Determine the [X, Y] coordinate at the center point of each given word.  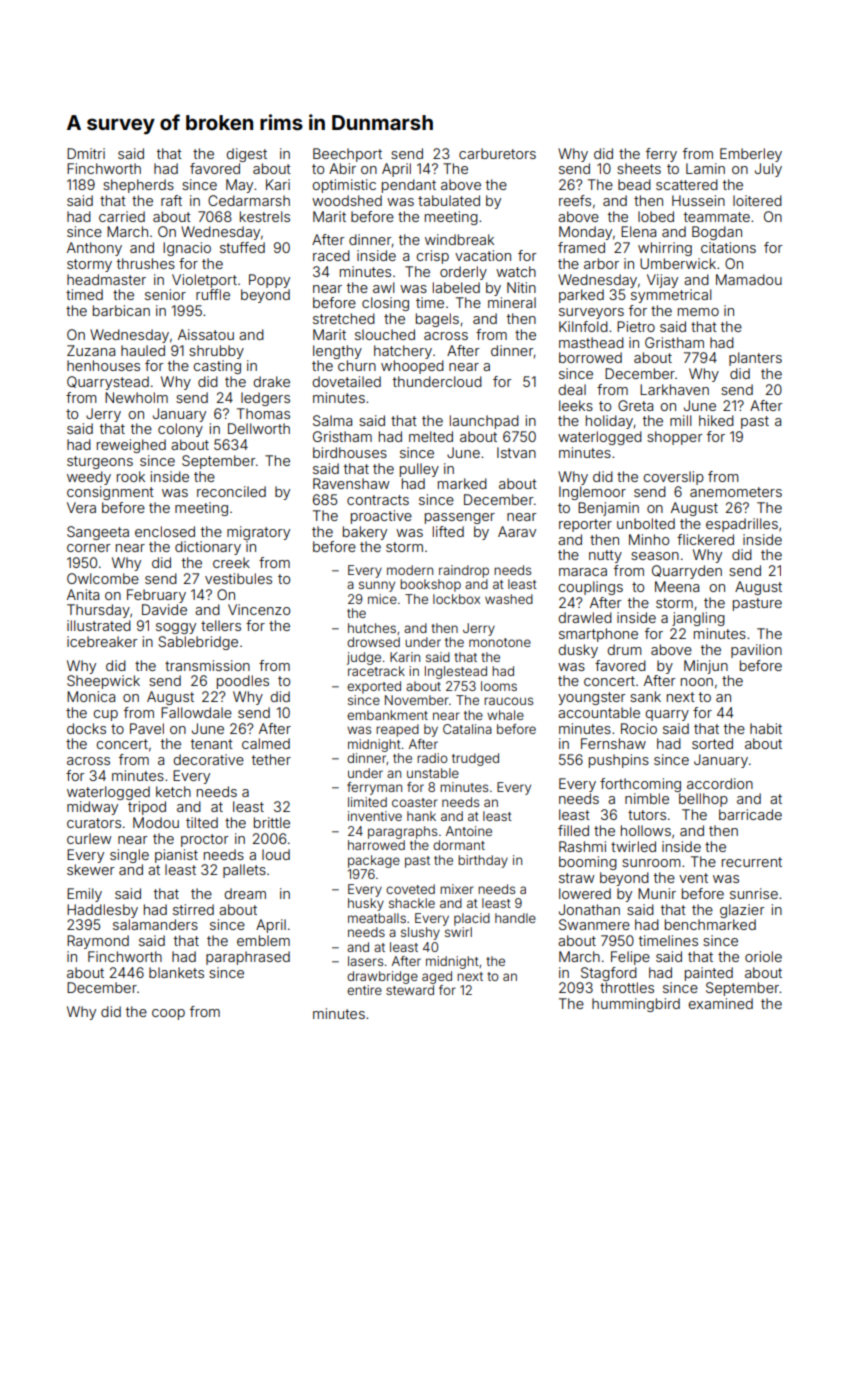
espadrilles [742, 525]
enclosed [165, 531]
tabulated [449, 200]
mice [382, 599]
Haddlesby [102, 911]
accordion [720, 783]
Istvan [516, 452]
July [768, 170]
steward [410, 990]
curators [94, 823]
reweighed [131, 446]
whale [505, 715]
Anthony [94, 249]
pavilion [756, 651]
